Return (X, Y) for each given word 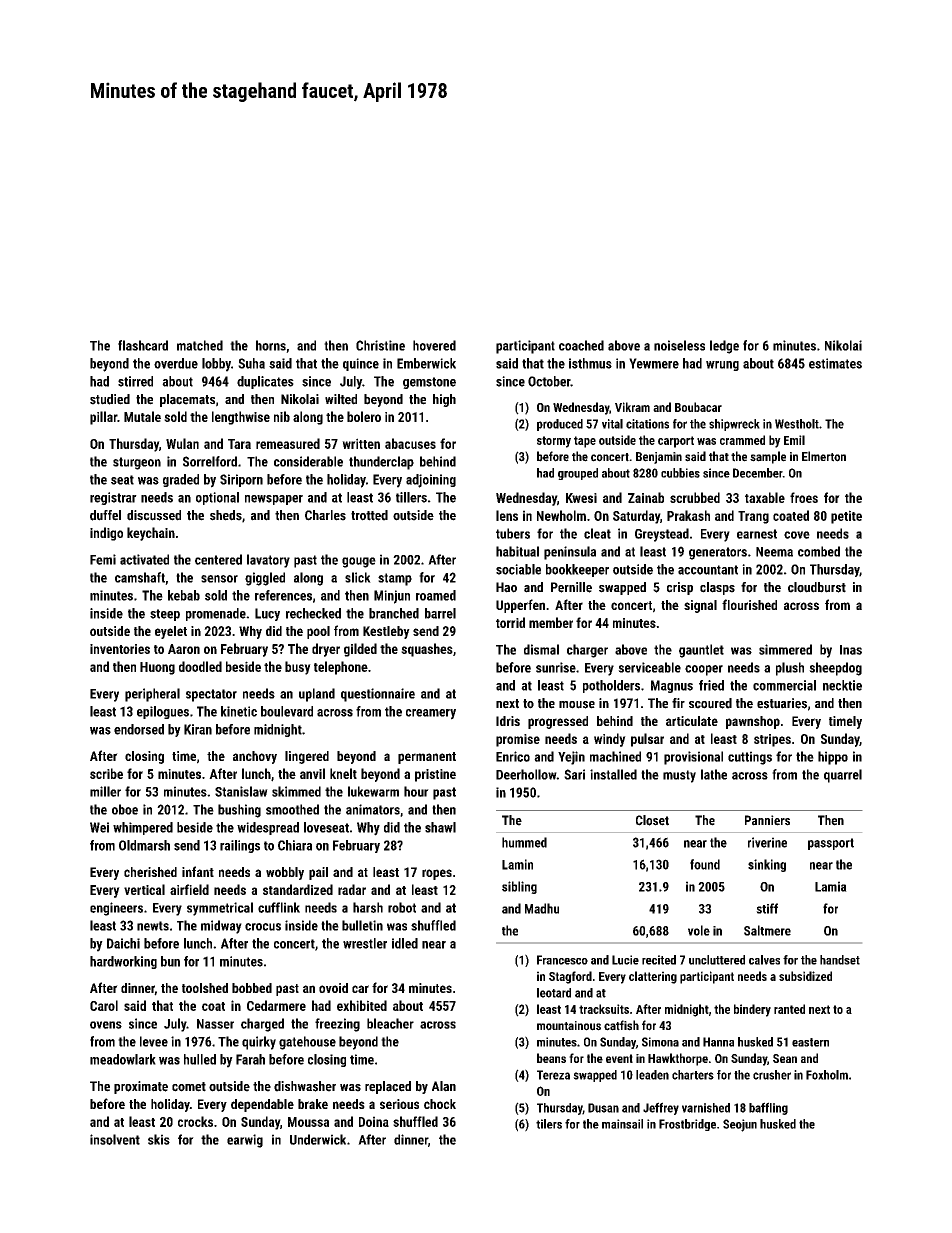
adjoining (431, 481)
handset (840, 960)
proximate (141, 1087)
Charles (325, 515)
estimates (835, 363)
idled (405, 943)
